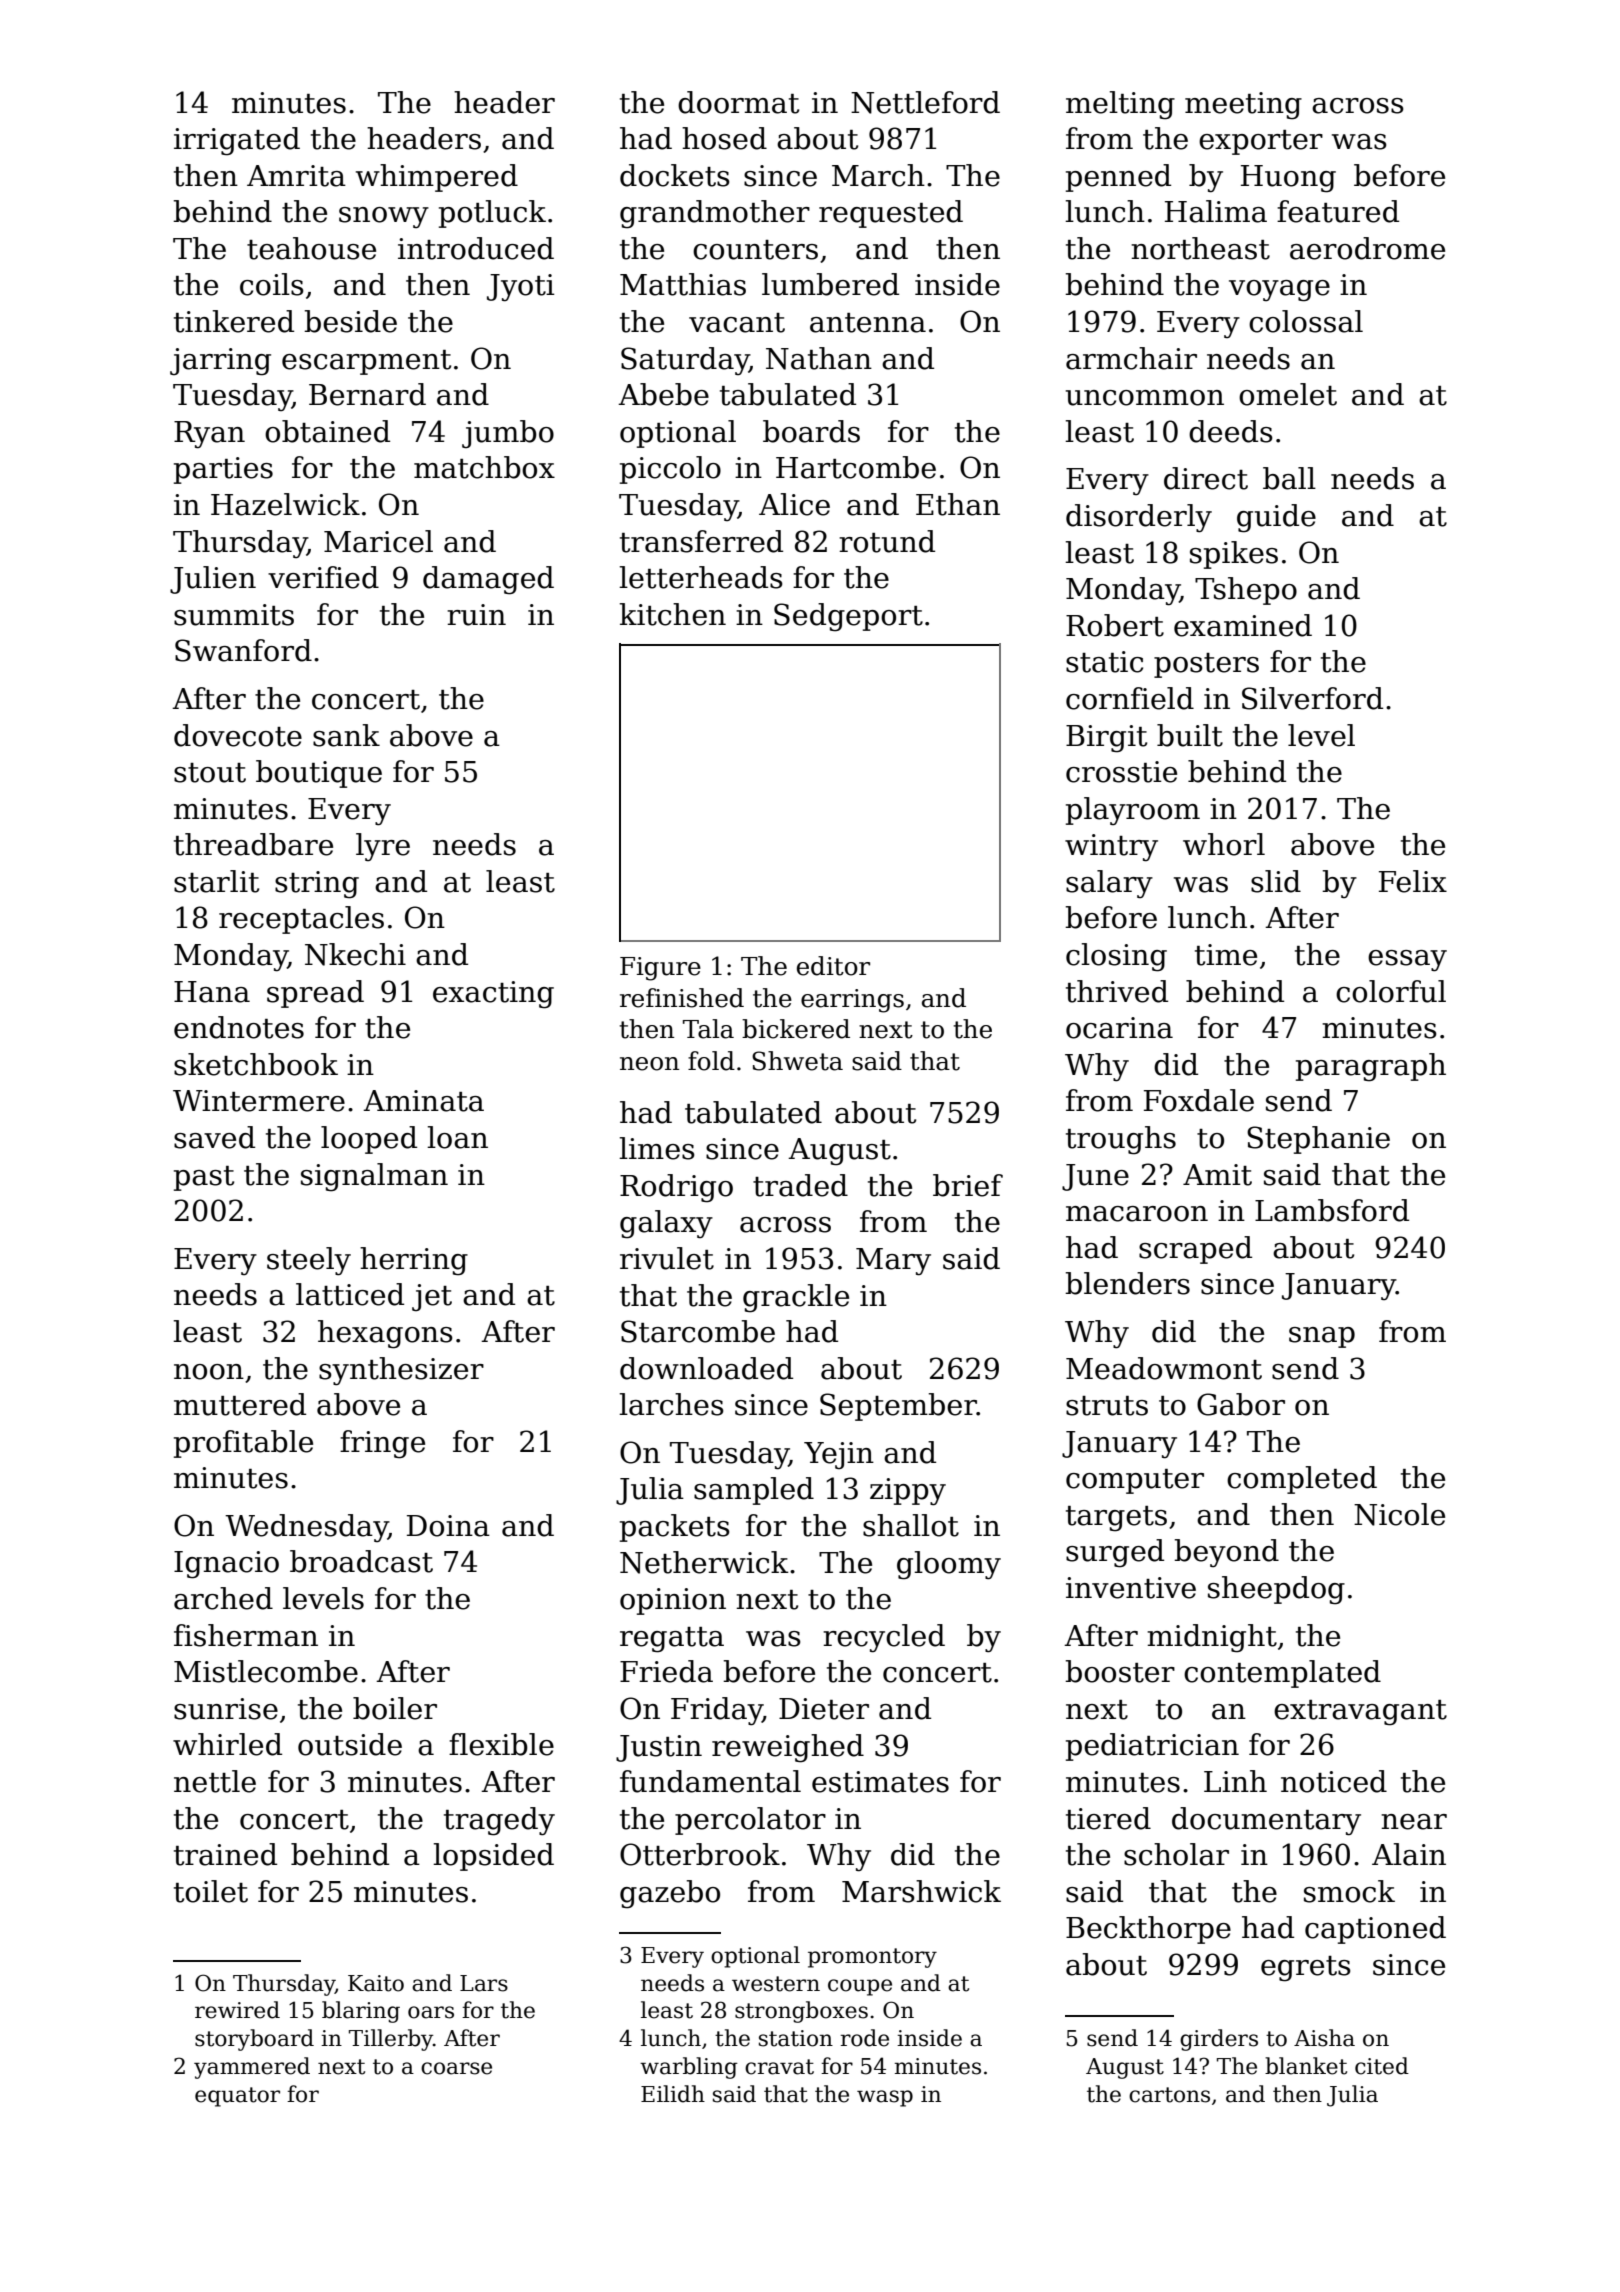 This screenshot has width=1620, height=2292. What do you see at coordinates (1276, 1590) in the screenshot?
I see `sheepdog` at bounding box center [1276, 1590].
